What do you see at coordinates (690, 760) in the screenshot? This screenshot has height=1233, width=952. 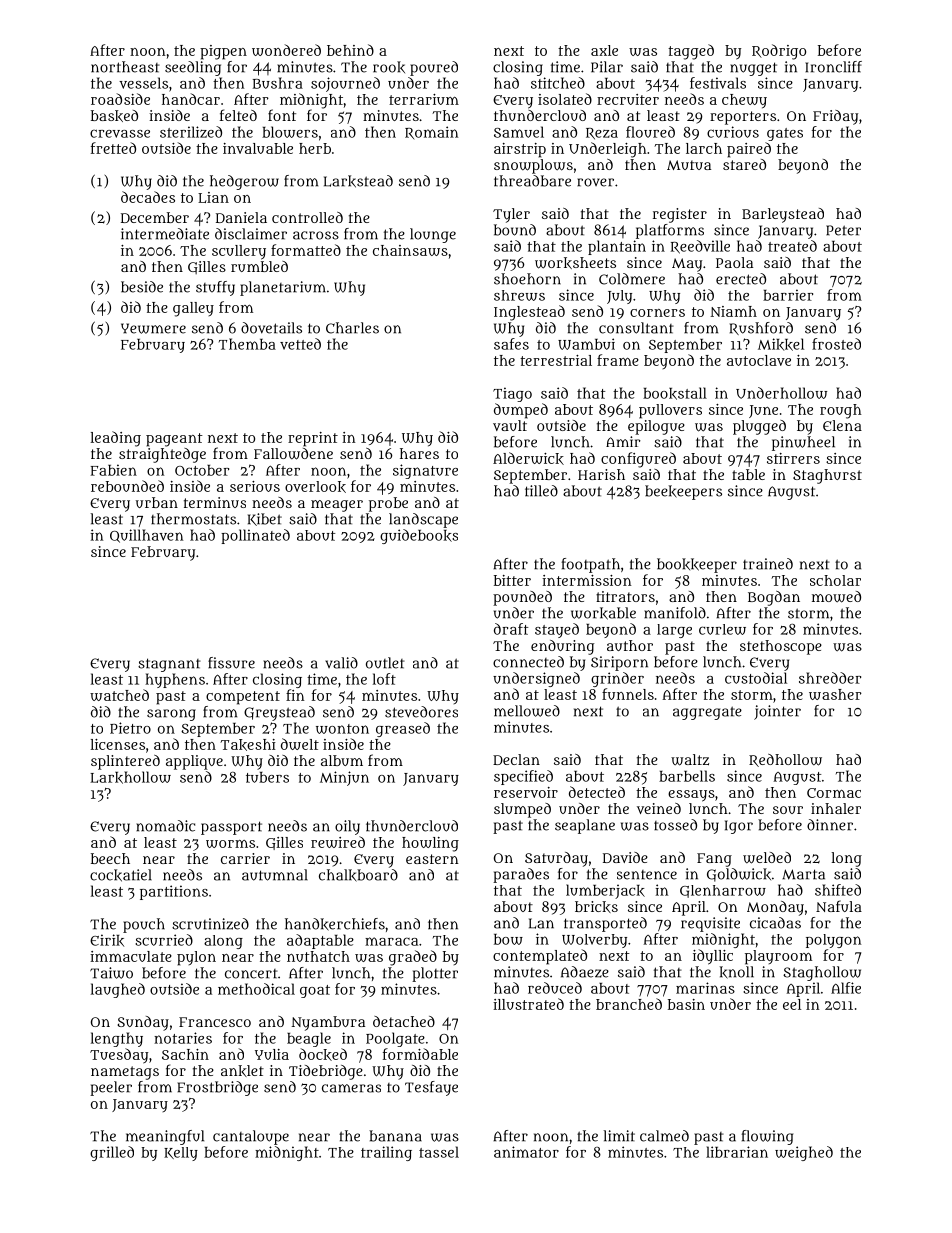 I see `waltz` at bounding box center [690, 760].
